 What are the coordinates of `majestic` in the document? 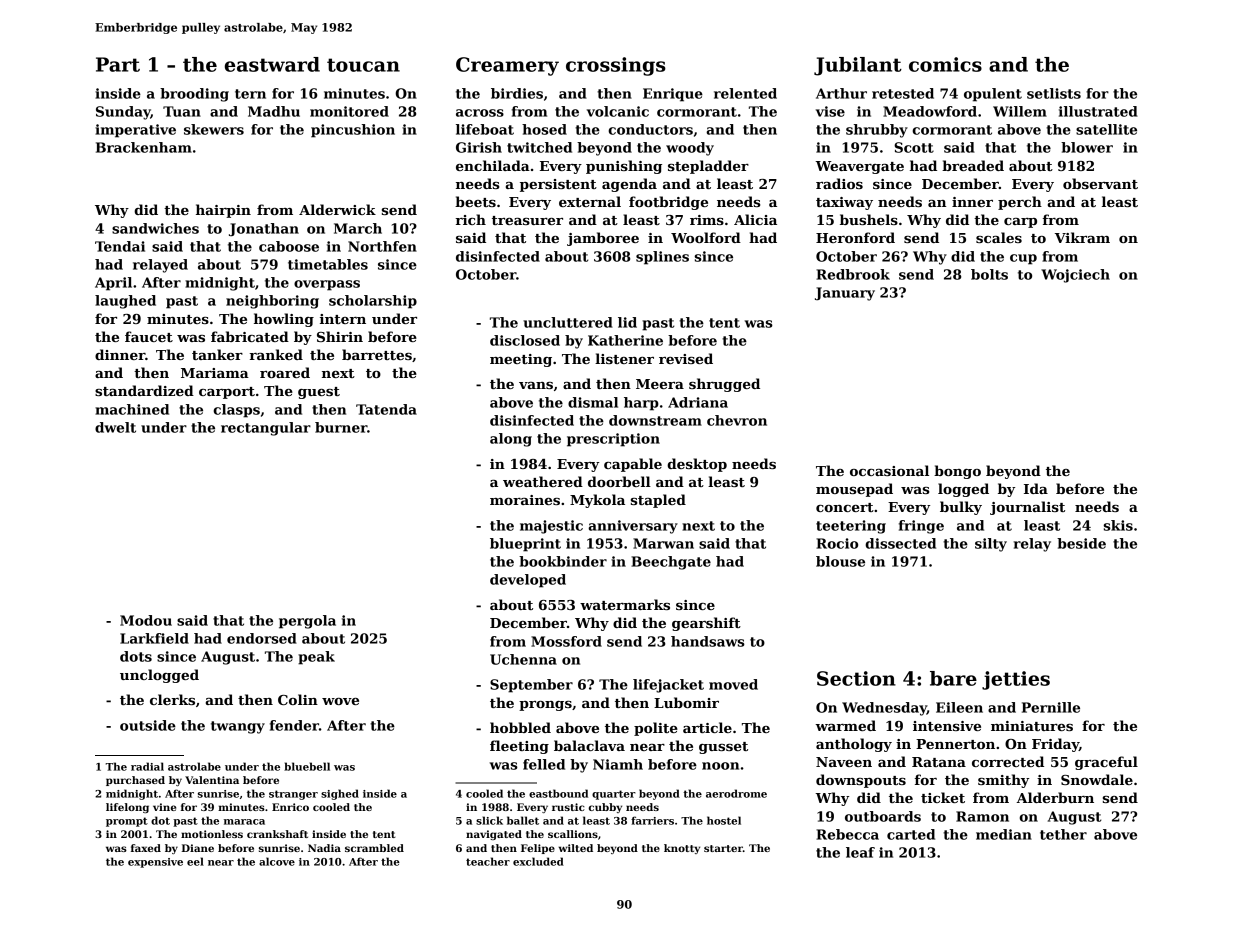 It's located at (551, 527).
